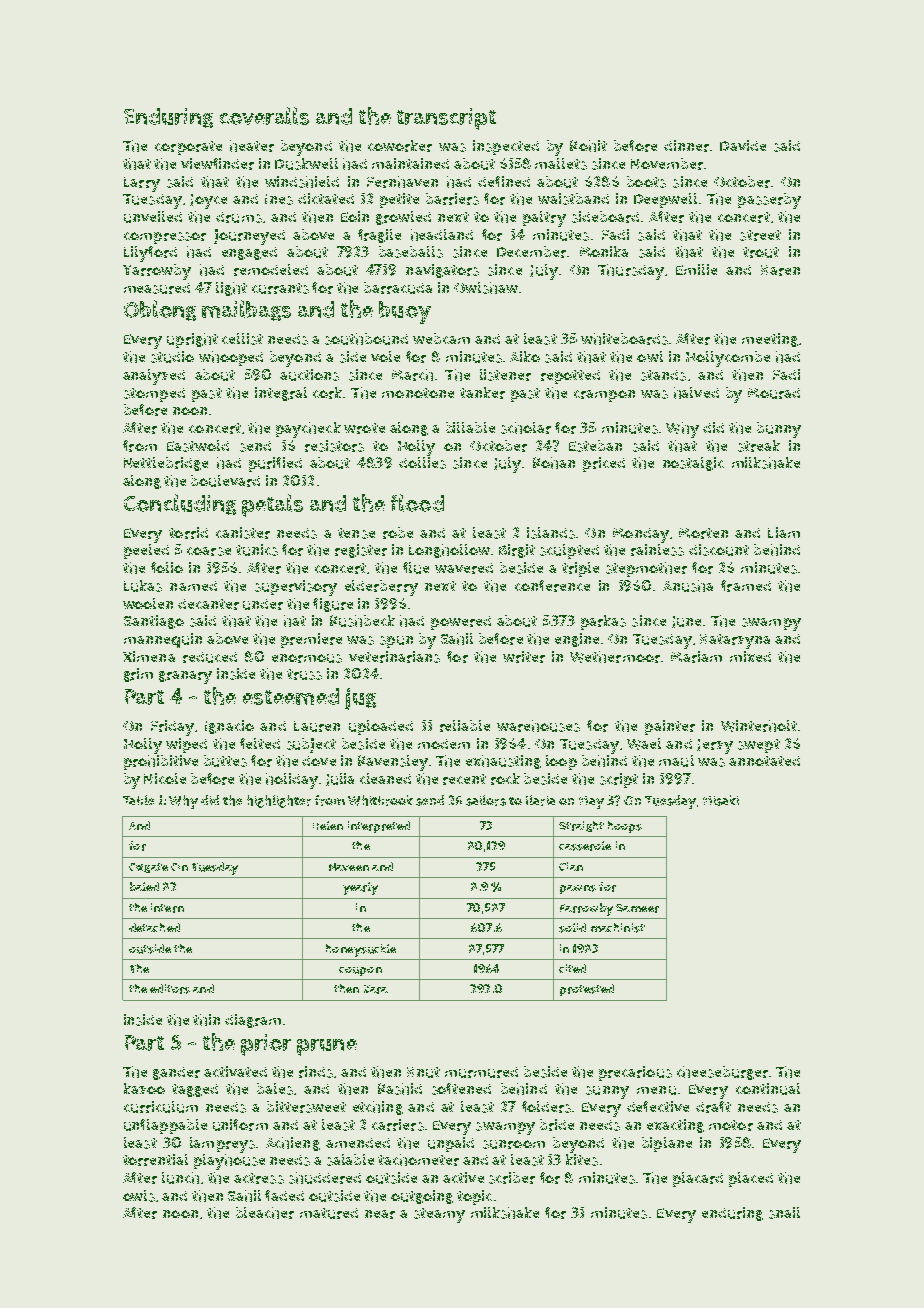  What do you see at coordinates (780, 270) in the document?
I see `Karen` at bounding box center [780, 270].
